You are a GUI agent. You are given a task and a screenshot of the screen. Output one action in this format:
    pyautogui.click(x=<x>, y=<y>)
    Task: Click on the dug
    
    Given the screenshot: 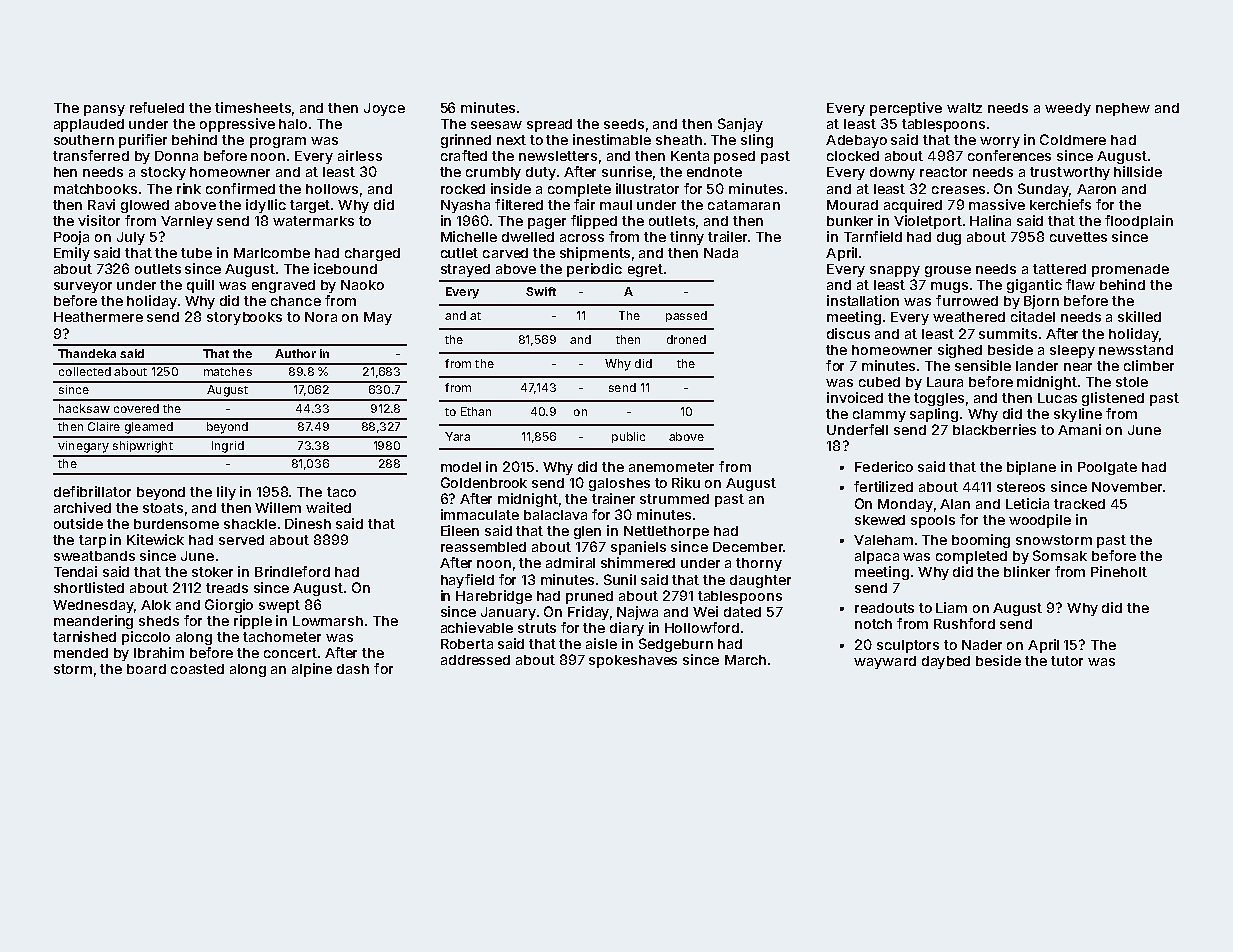 What is the action you would take?
    pyautogui.click(x=949, y=238)
